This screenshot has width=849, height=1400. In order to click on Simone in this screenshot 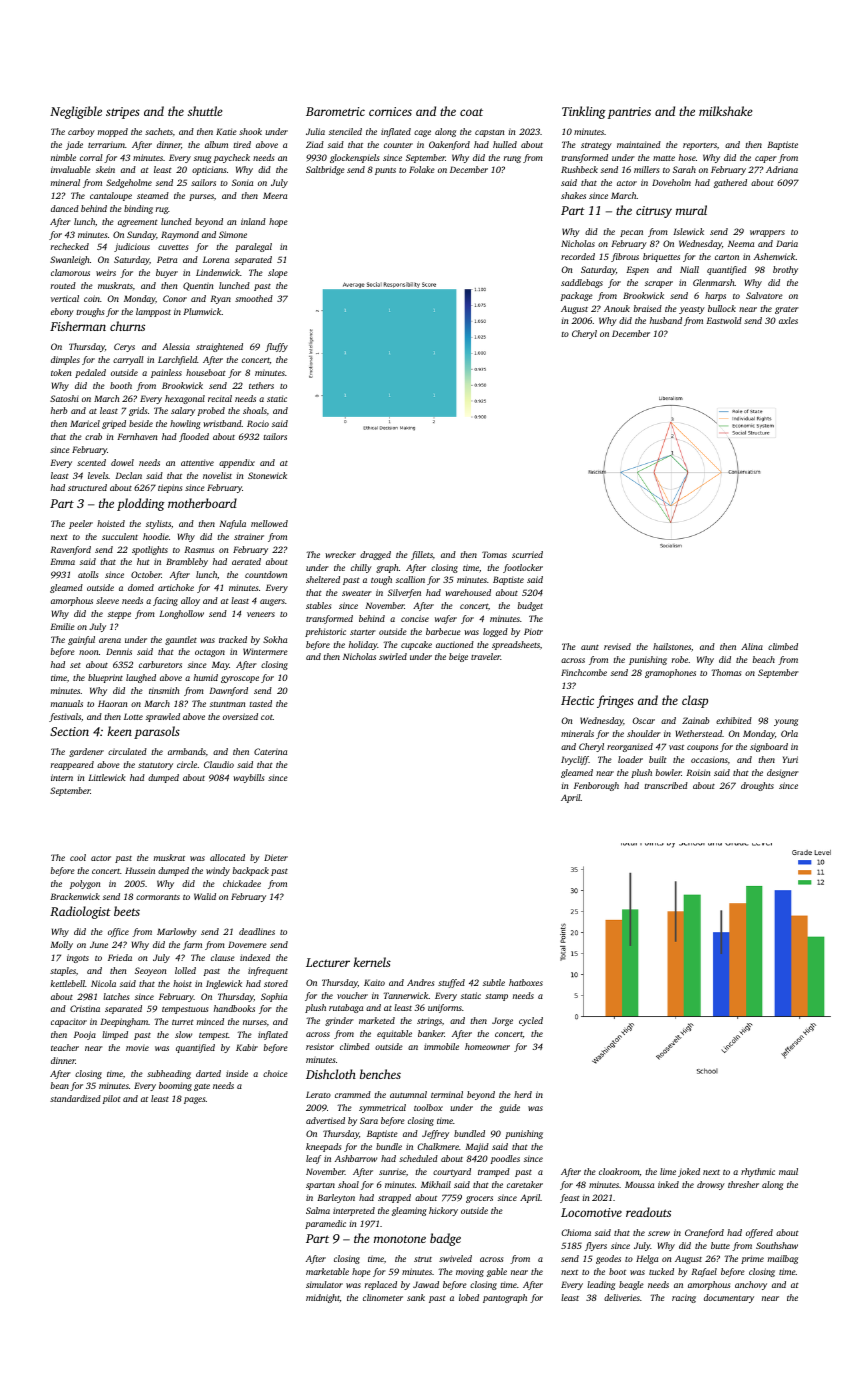, I will do `click(233, 234)`.
